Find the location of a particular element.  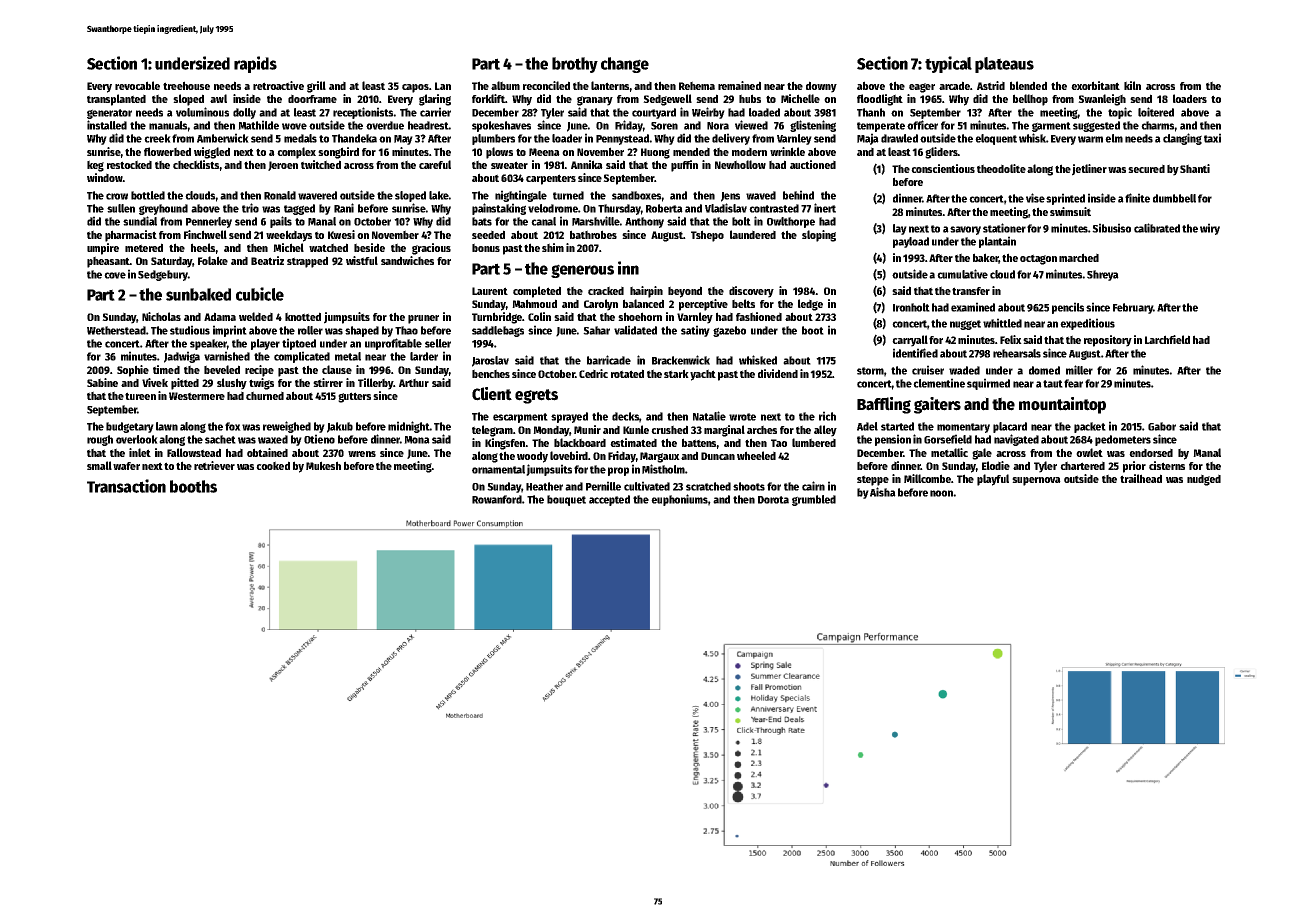

wafer is located at coordinates (126, 466).
